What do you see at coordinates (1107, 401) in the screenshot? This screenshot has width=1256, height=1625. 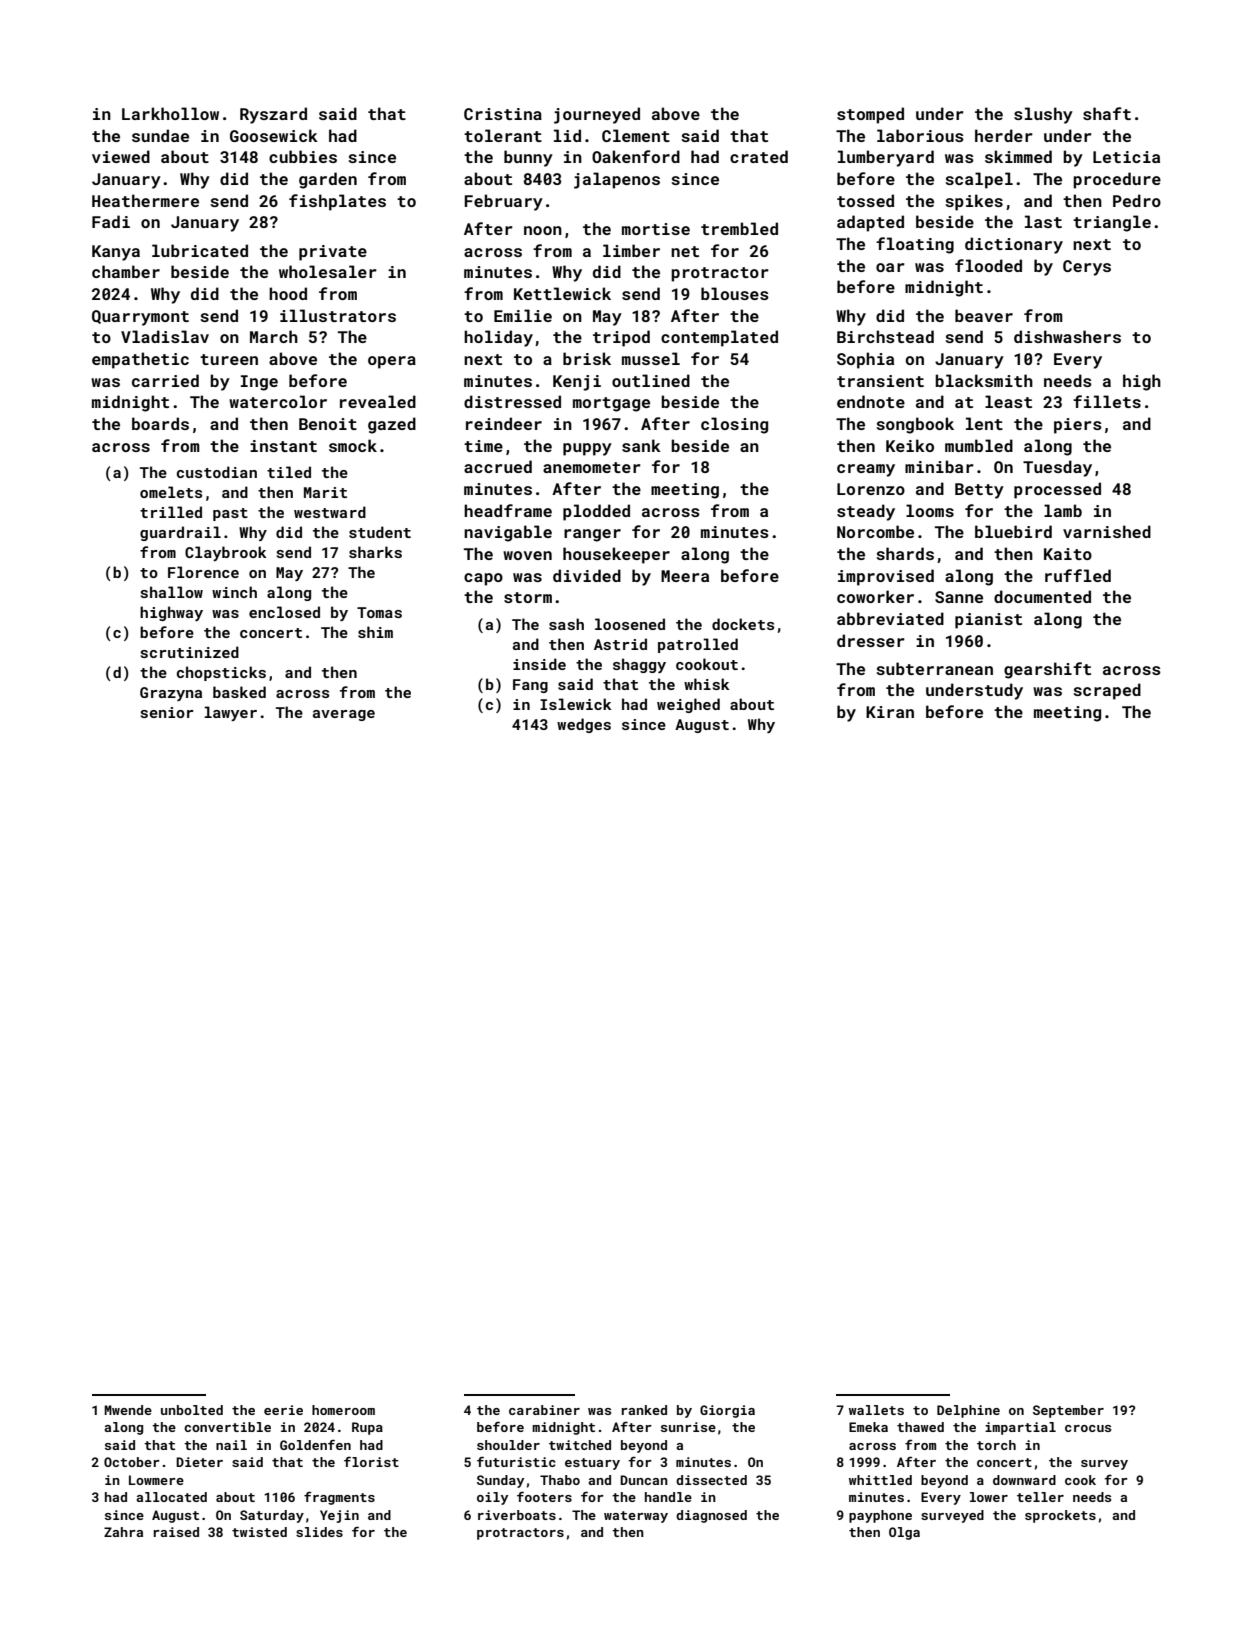 I see `fillets` at bounding box center [1107, 401].
